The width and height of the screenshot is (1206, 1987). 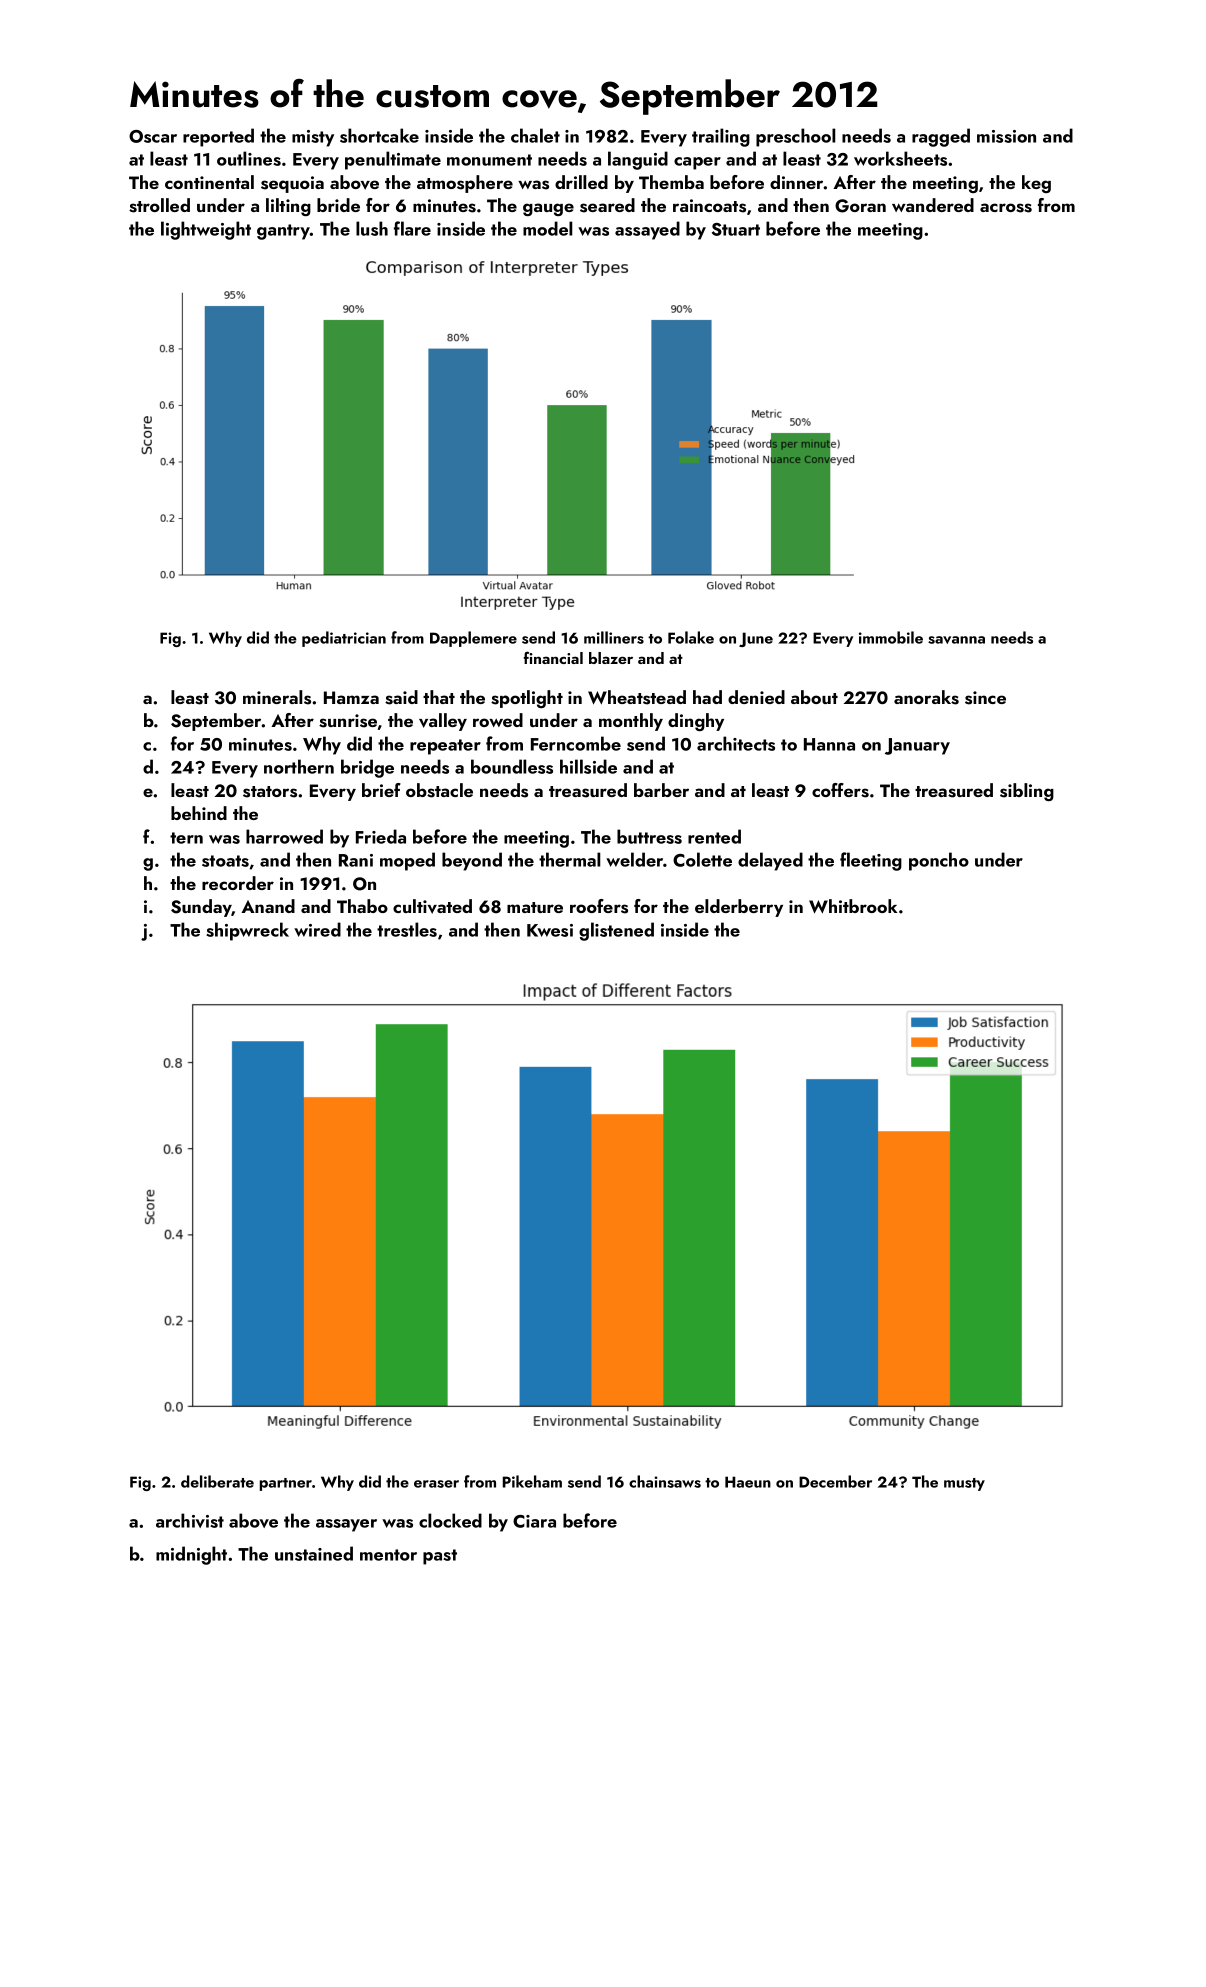 I want to click on about, so click(x=814, y=697).
